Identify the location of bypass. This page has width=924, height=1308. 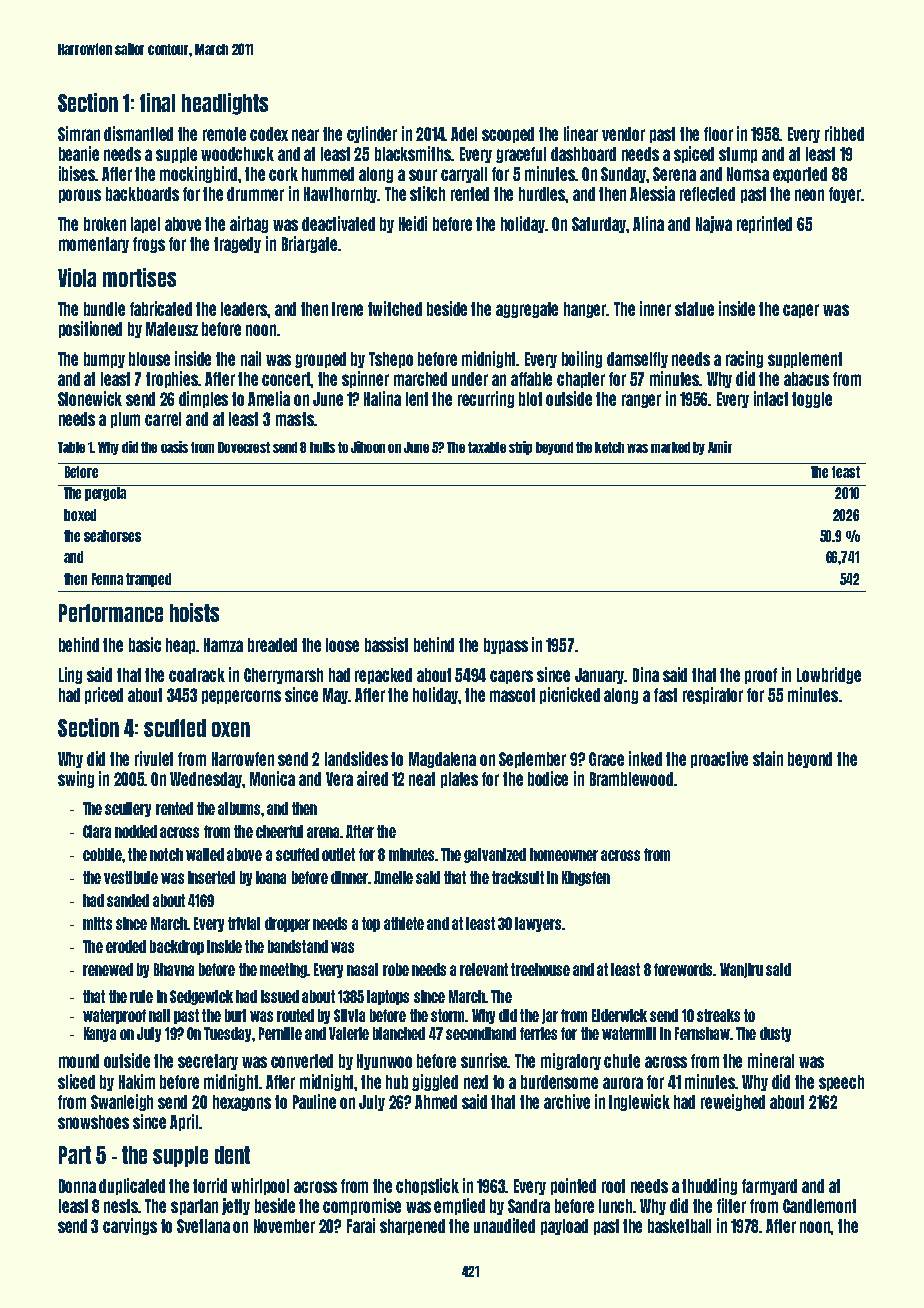
(506, 646).
